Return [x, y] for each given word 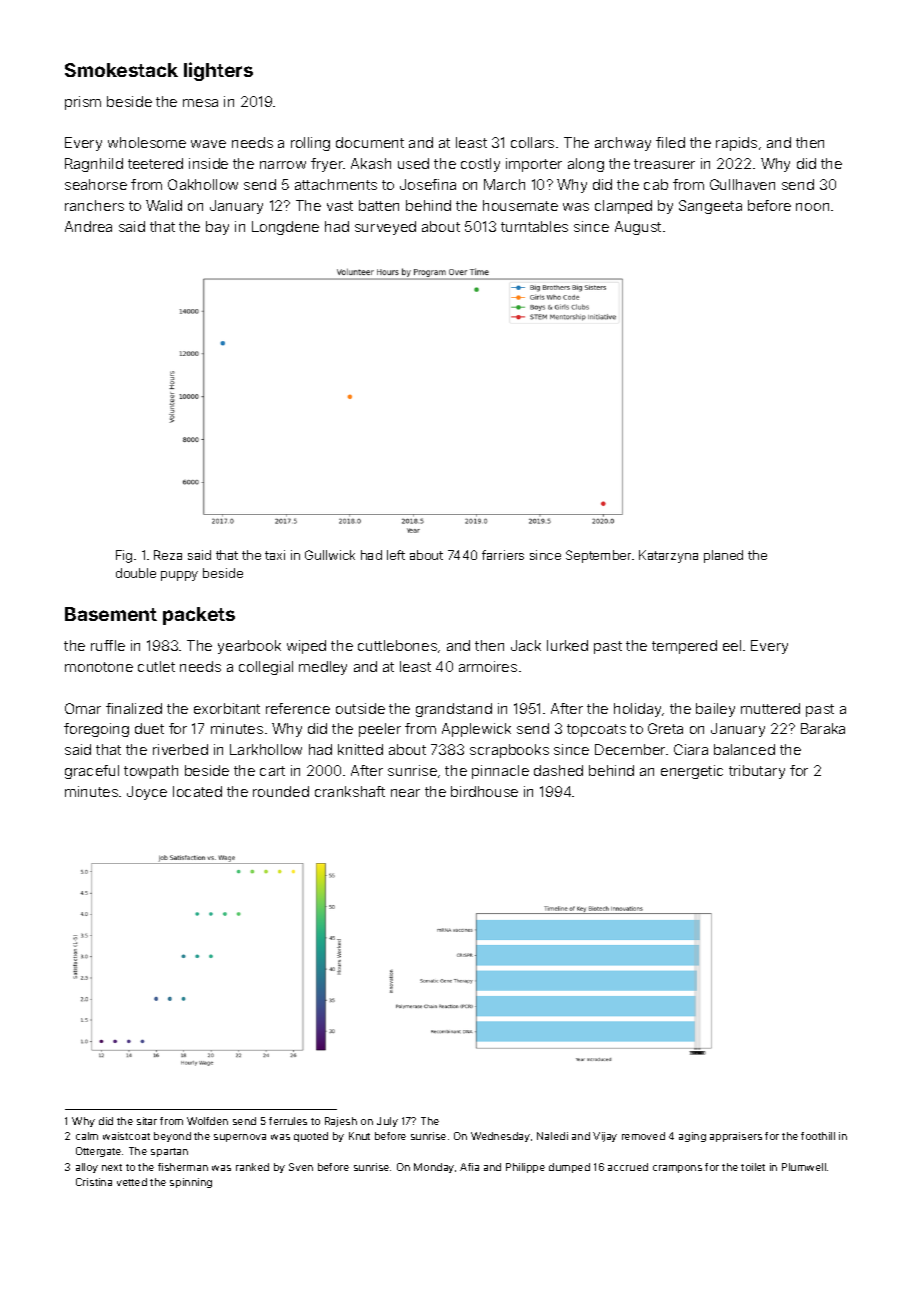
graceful [92, 772]
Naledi [552, 1136]
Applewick [476, 730]
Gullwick [330, 555]
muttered [770, 708]
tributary [757, 772]
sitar [147, 1121]
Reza [168, 555]
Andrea [88, 226]
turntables [534, 226]
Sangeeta [710, 207]
